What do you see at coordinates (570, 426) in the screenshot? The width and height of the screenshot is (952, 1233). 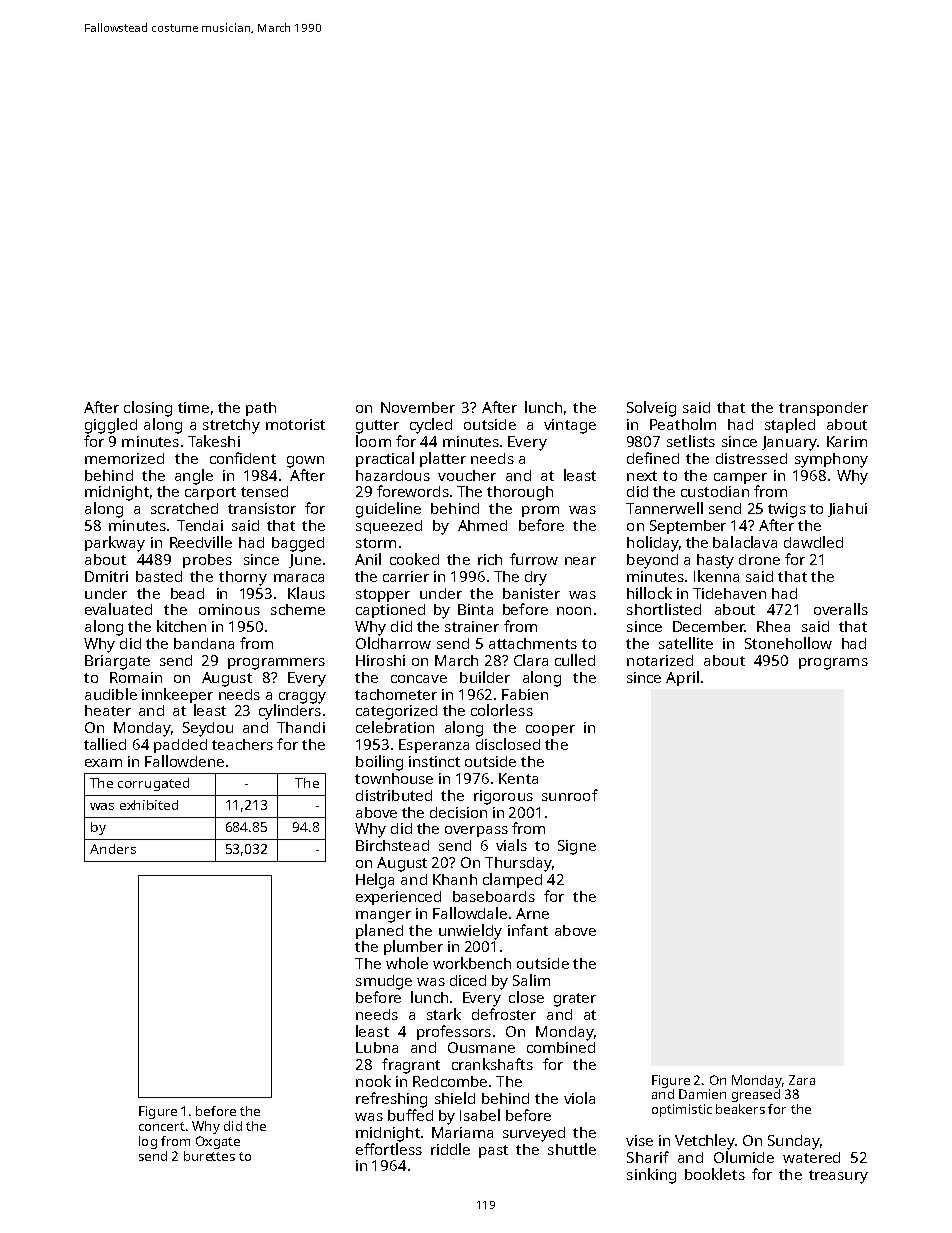 I see `vintage` at bounding box center [570, 426].
